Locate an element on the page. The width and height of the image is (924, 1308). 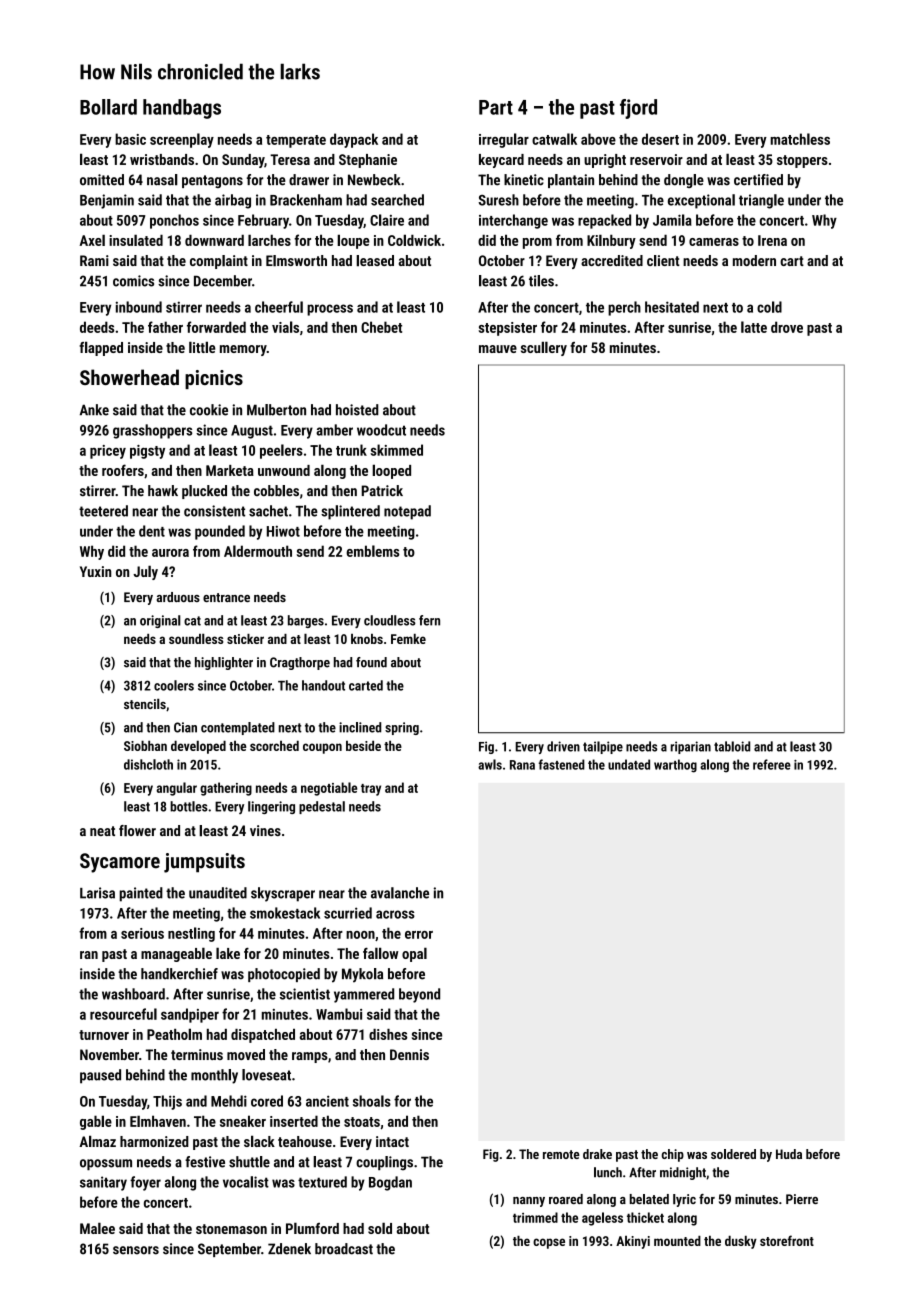
triangle is located at coordinates (761, 201).
